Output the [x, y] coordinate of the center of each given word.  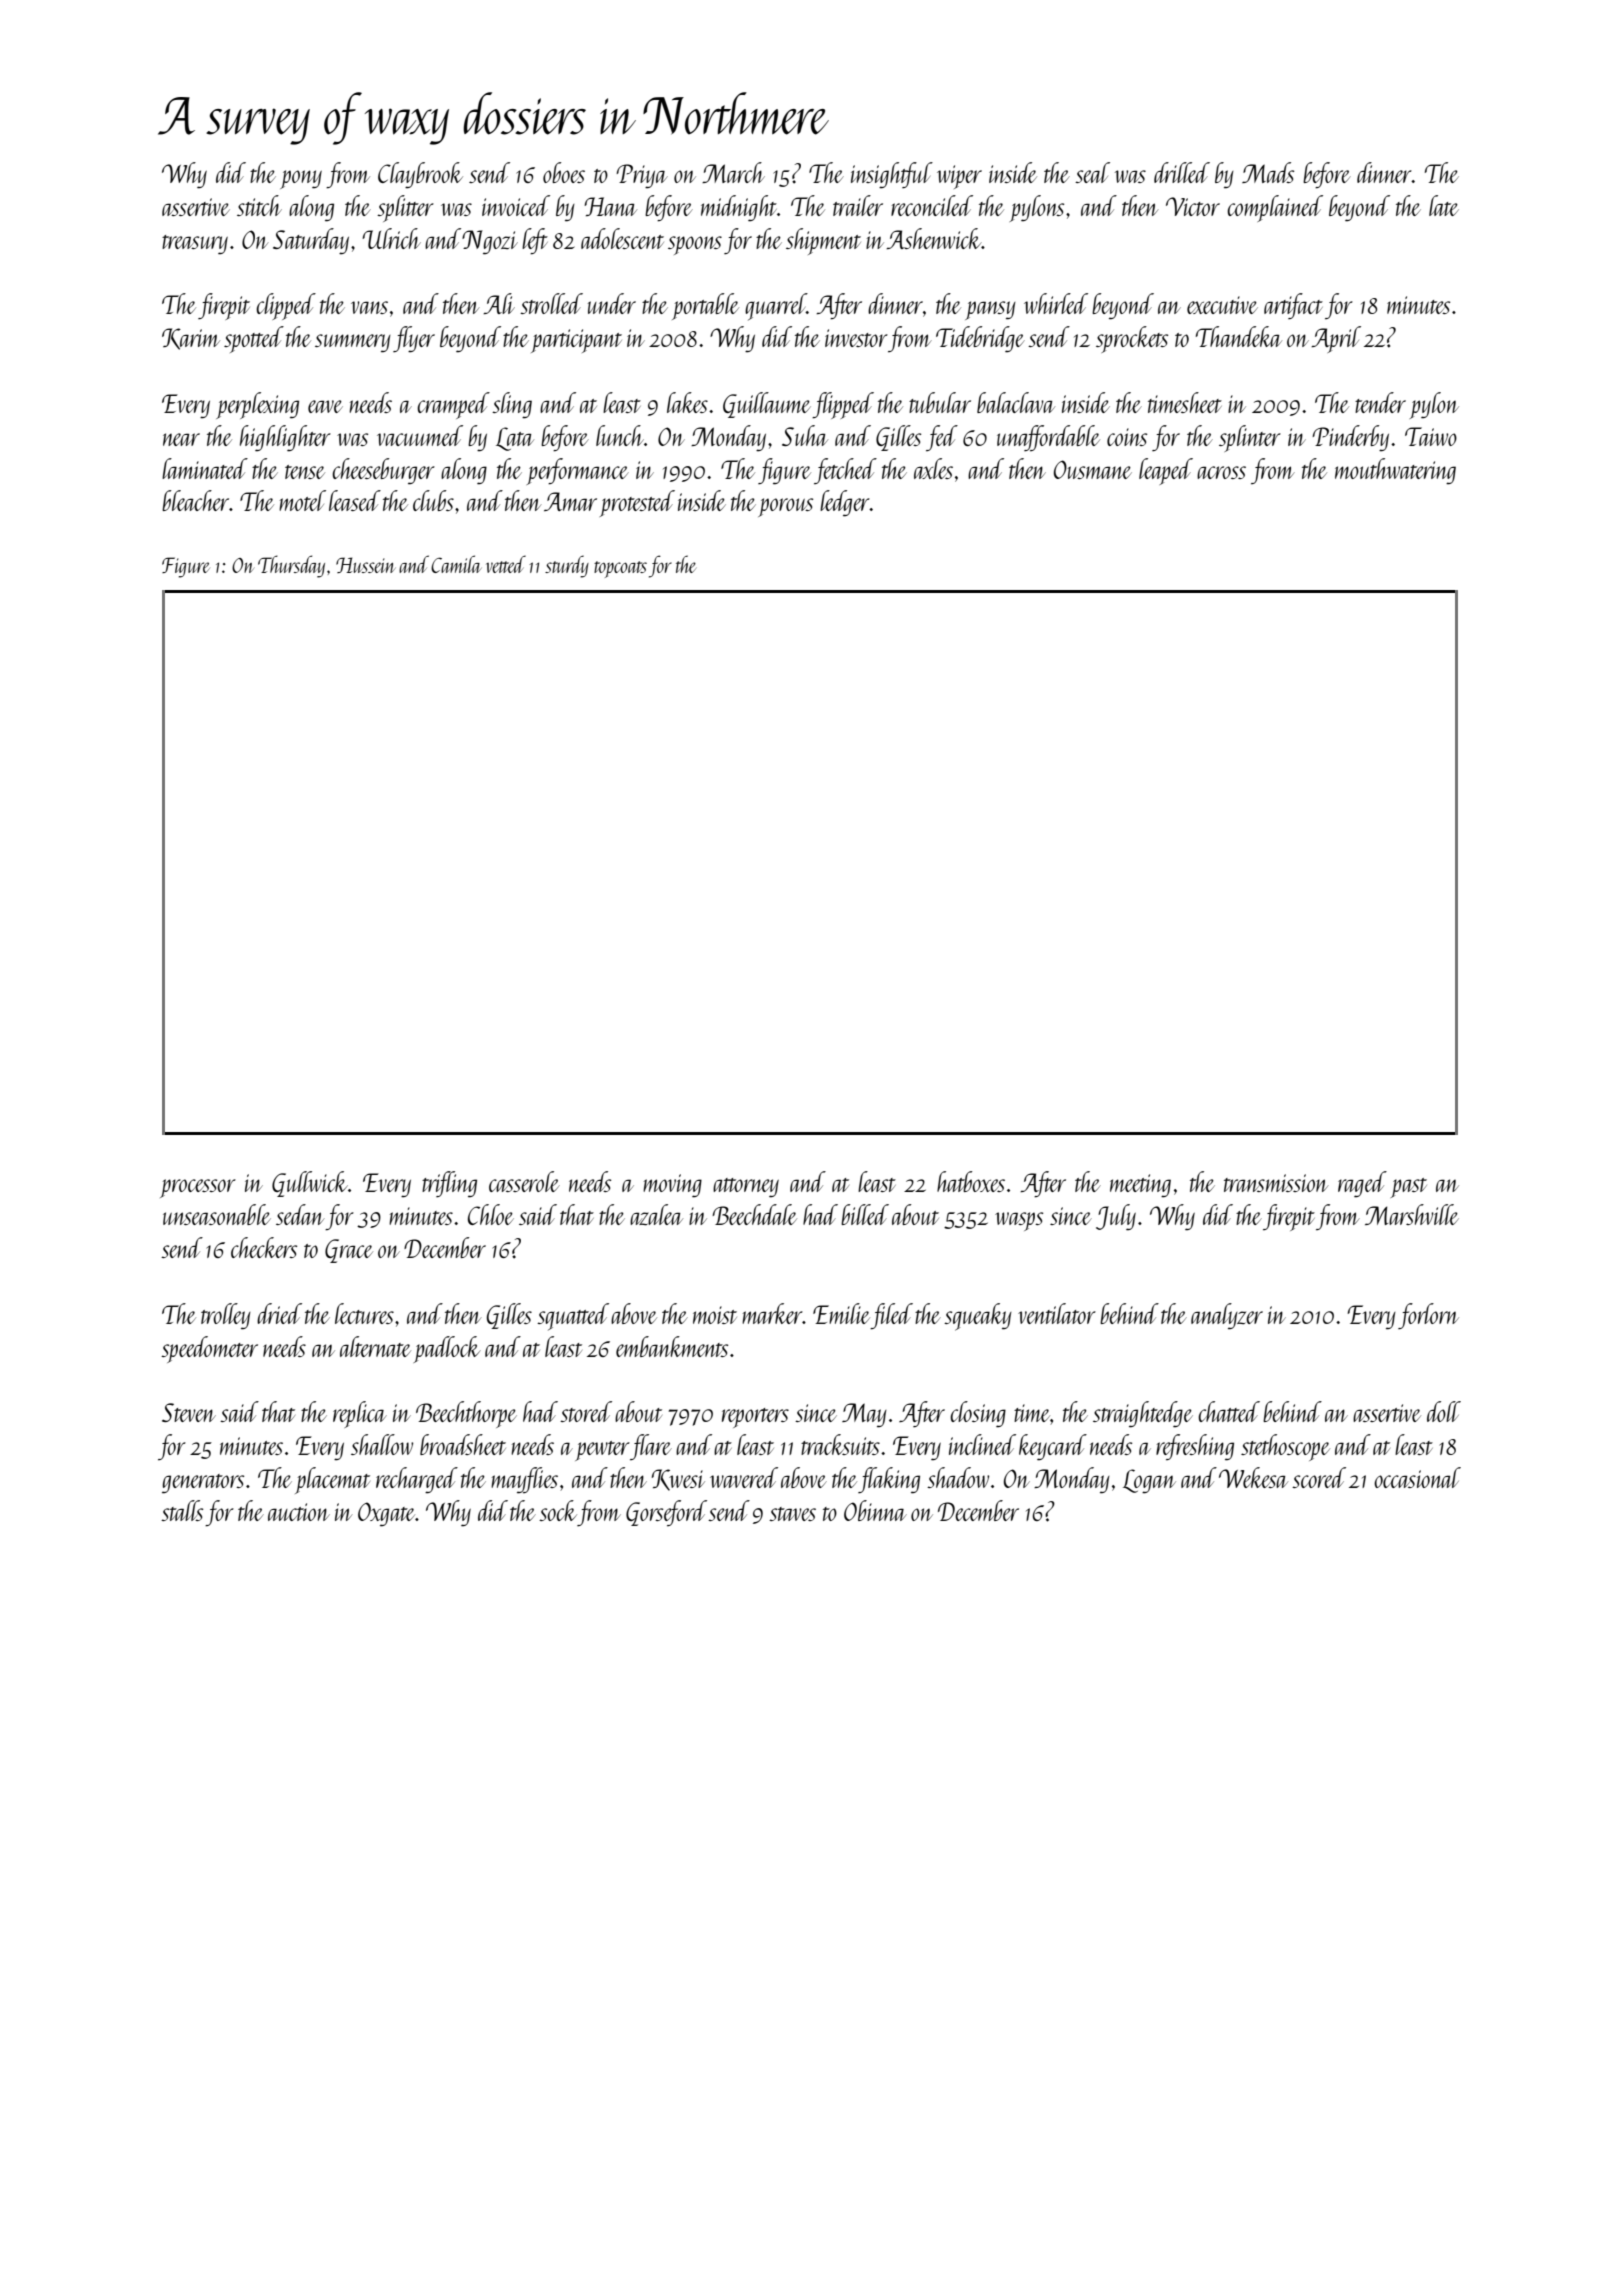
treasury [195, 245]
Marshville [1412, 1214]
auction [299, 1512]
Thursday [291, 566]
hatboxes [971, 1181]
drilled [1182, 172]
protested [637, 503]
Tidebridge [980, 339]
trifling [449, 1184]
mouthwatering [1395, 471]
